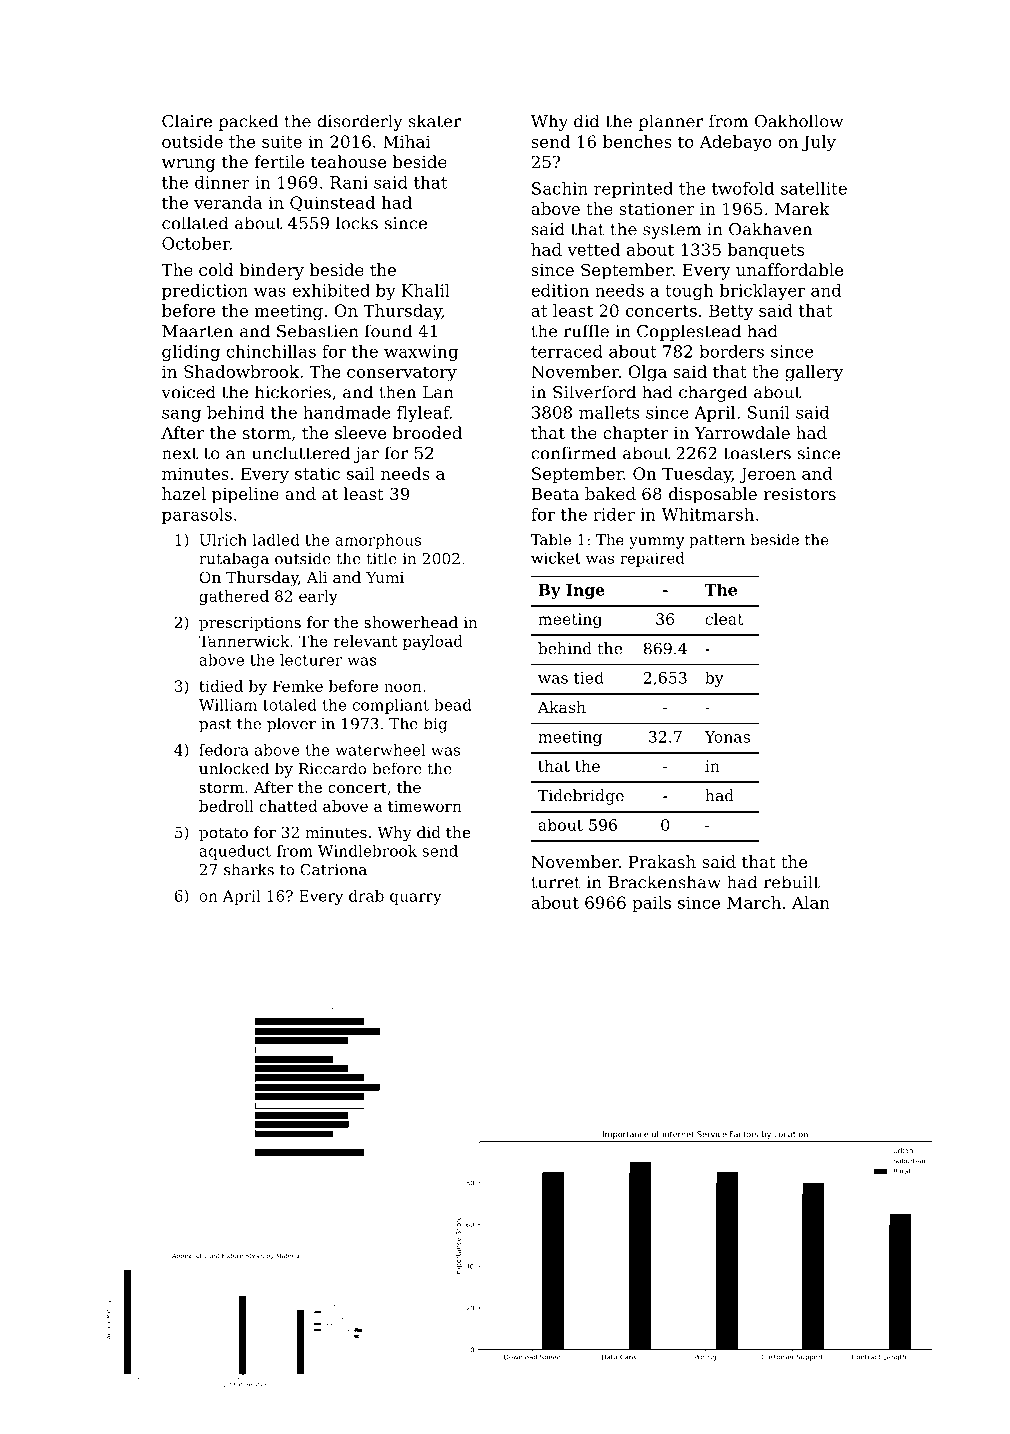 Image resolution: width=1010 pixels, height=1434 pixels. What do you see at coordinates (434, 121) in the image?
I see `skater` at bounding box center [434, 121].
